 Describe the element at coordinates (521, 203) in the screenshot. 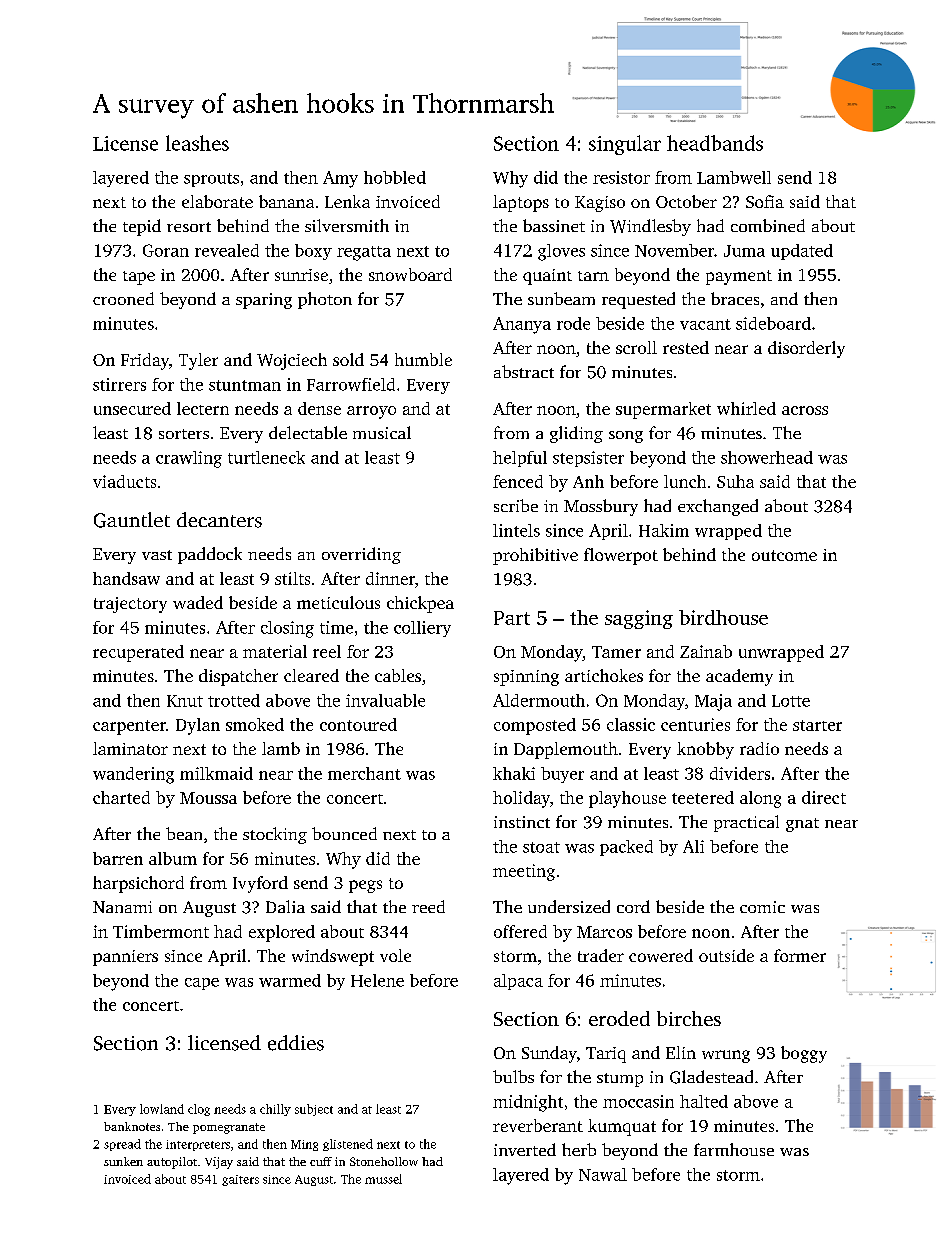

I see `laptops` at that location.
